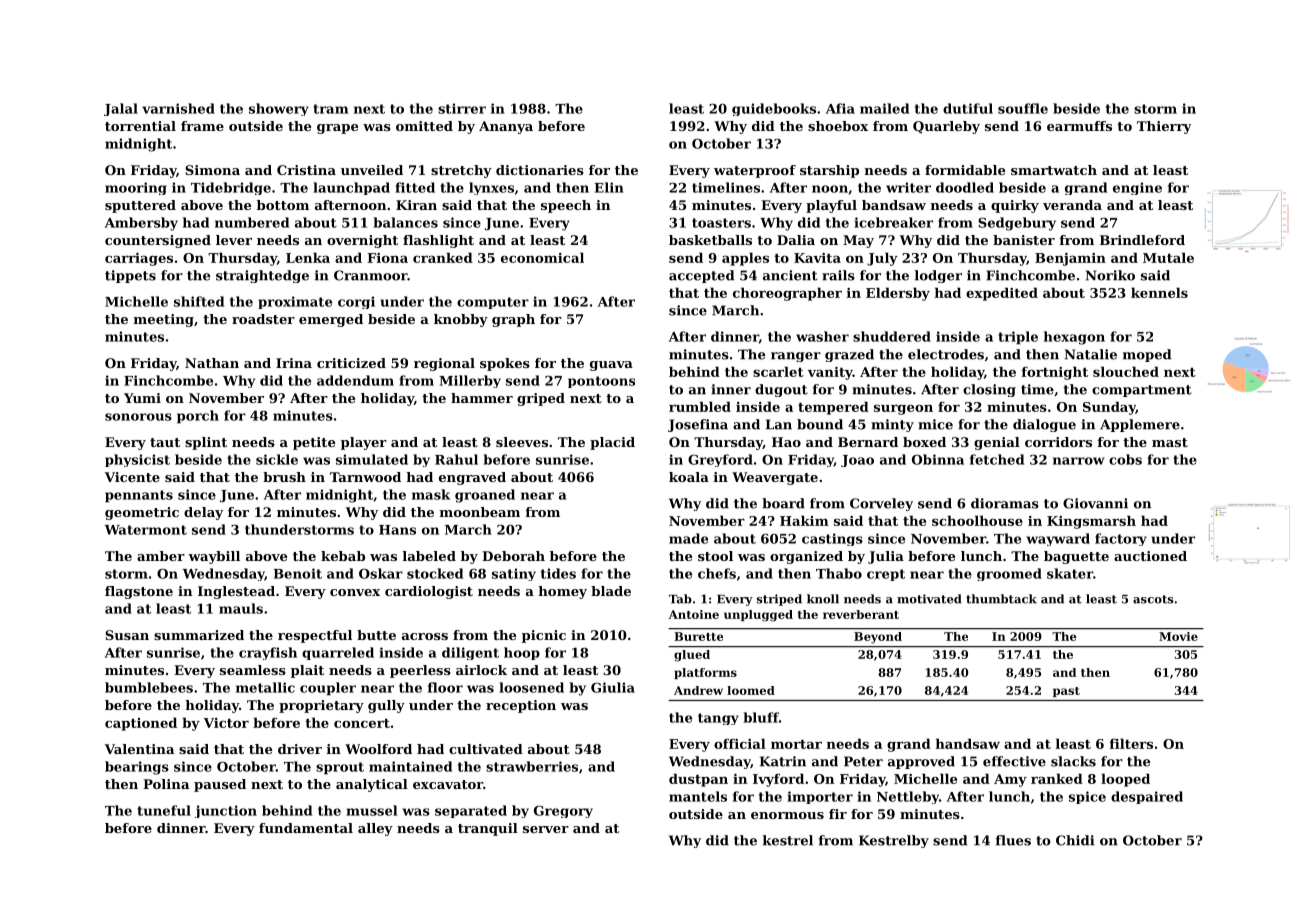 Image resolution: width=1308 pixels, height=924 pixels. What do you see at coordinates (1023, 108) in the screenshot?
I see `souffle` at bounding box center [1023, 108].
